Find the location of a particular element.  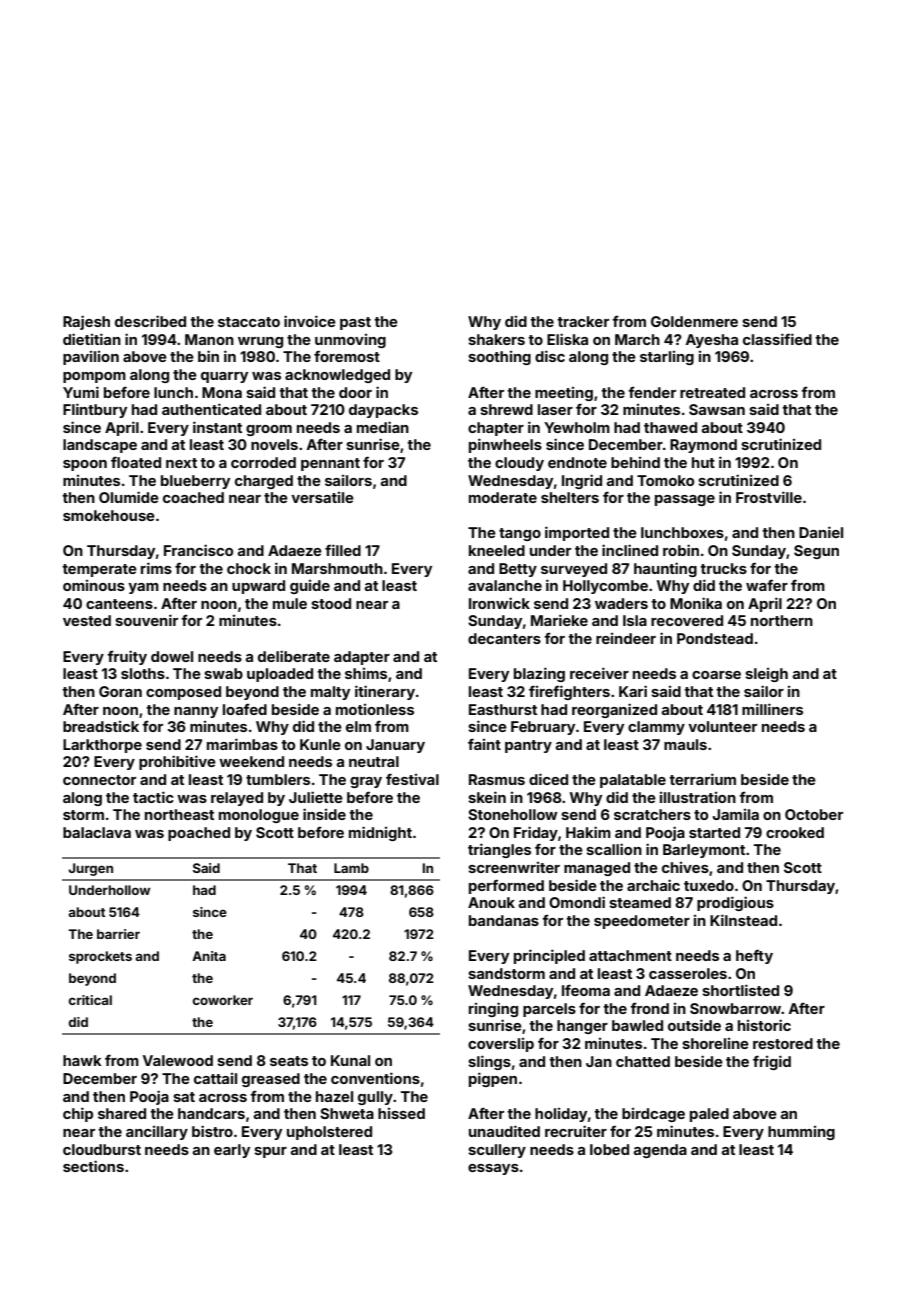

tracker is located at coordinates (583, 321).
